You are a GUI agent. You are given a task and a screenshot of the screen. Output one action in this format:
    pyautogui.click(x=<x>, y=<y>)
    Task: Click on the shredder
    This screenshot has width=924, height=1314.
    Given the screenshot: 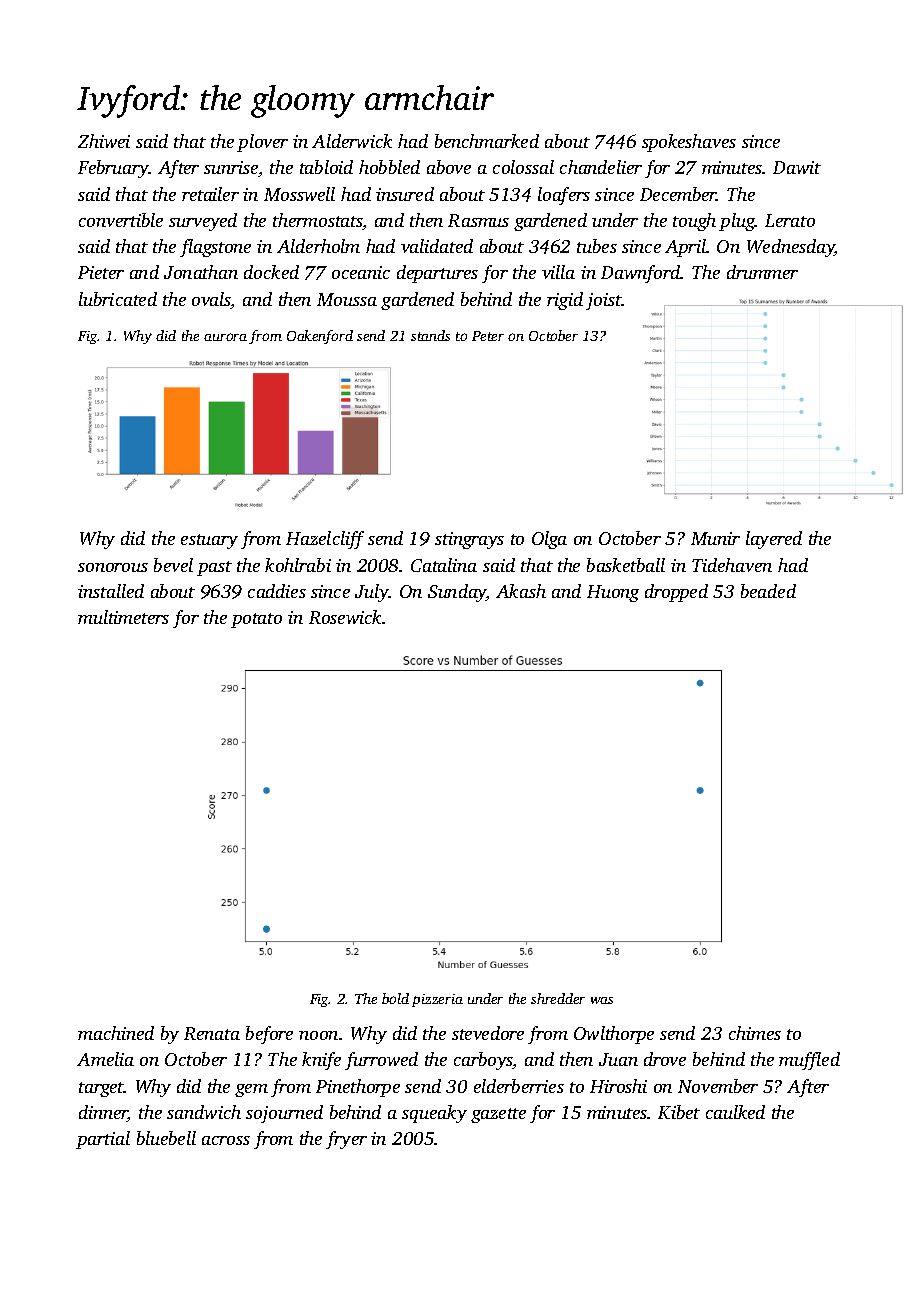 What is the action you would take?
    pyautogui.click(x=558, y=998)
